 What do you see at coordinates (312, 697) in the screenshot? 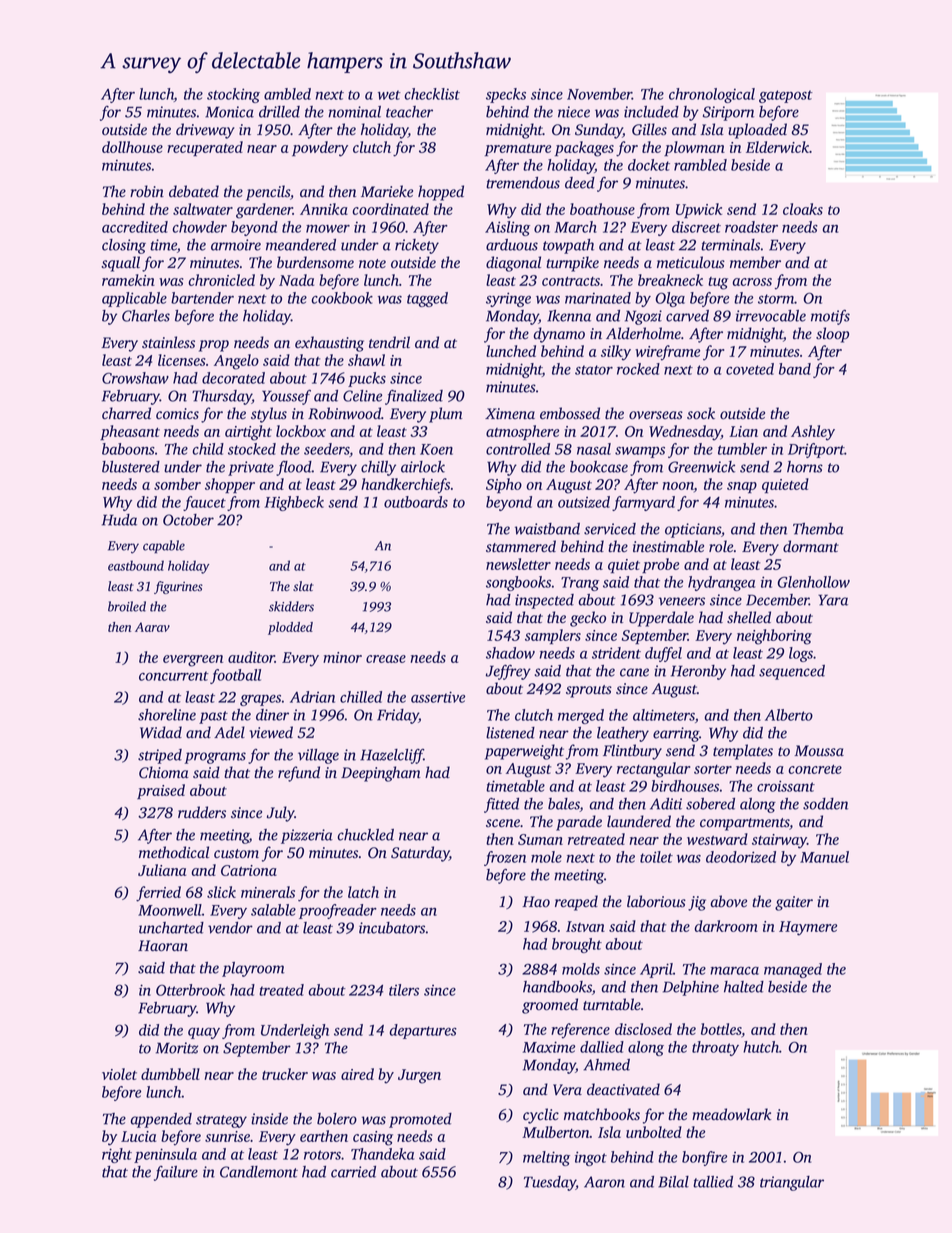
I see `Adrian` at bounding box center [312, 697].
